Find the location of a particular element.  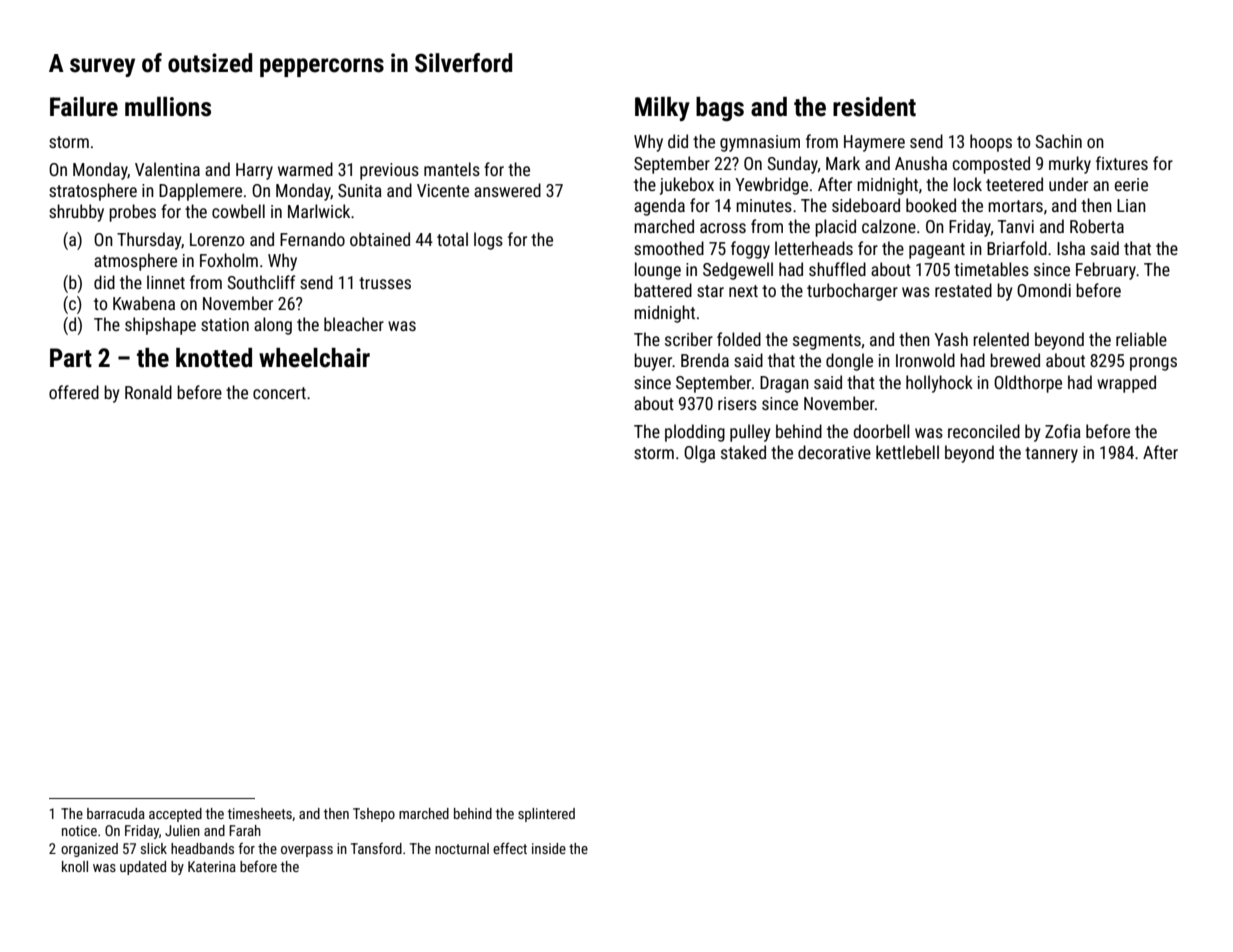

resident is located at coordinates (874, 107).
